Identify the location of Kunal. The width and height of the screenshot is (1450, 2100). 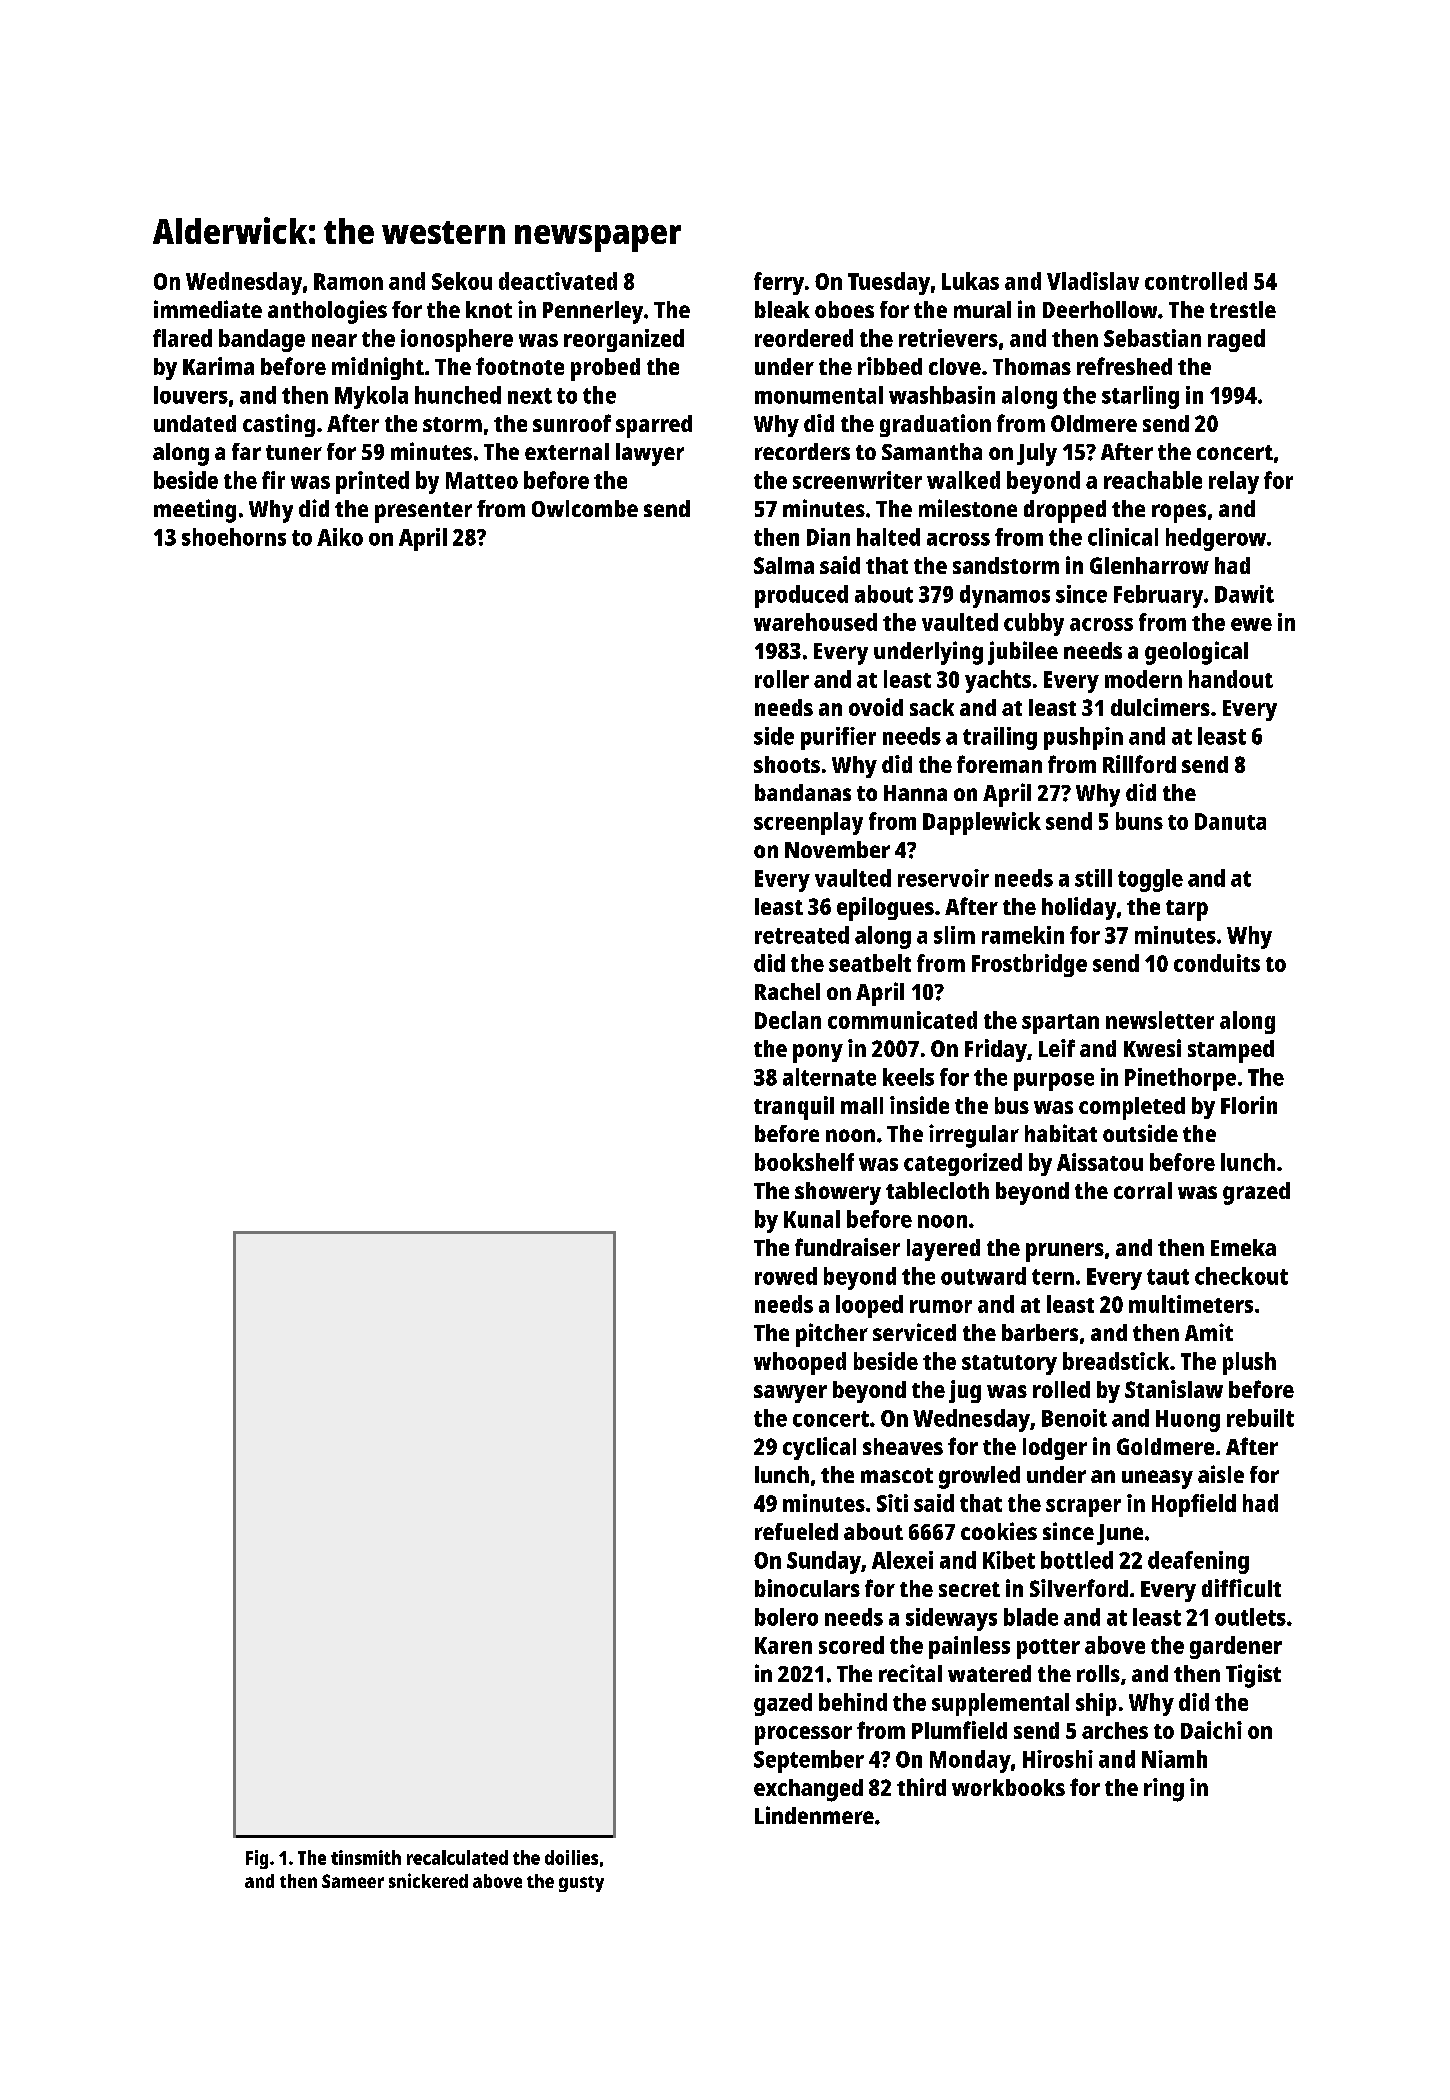
(812, 1219).
